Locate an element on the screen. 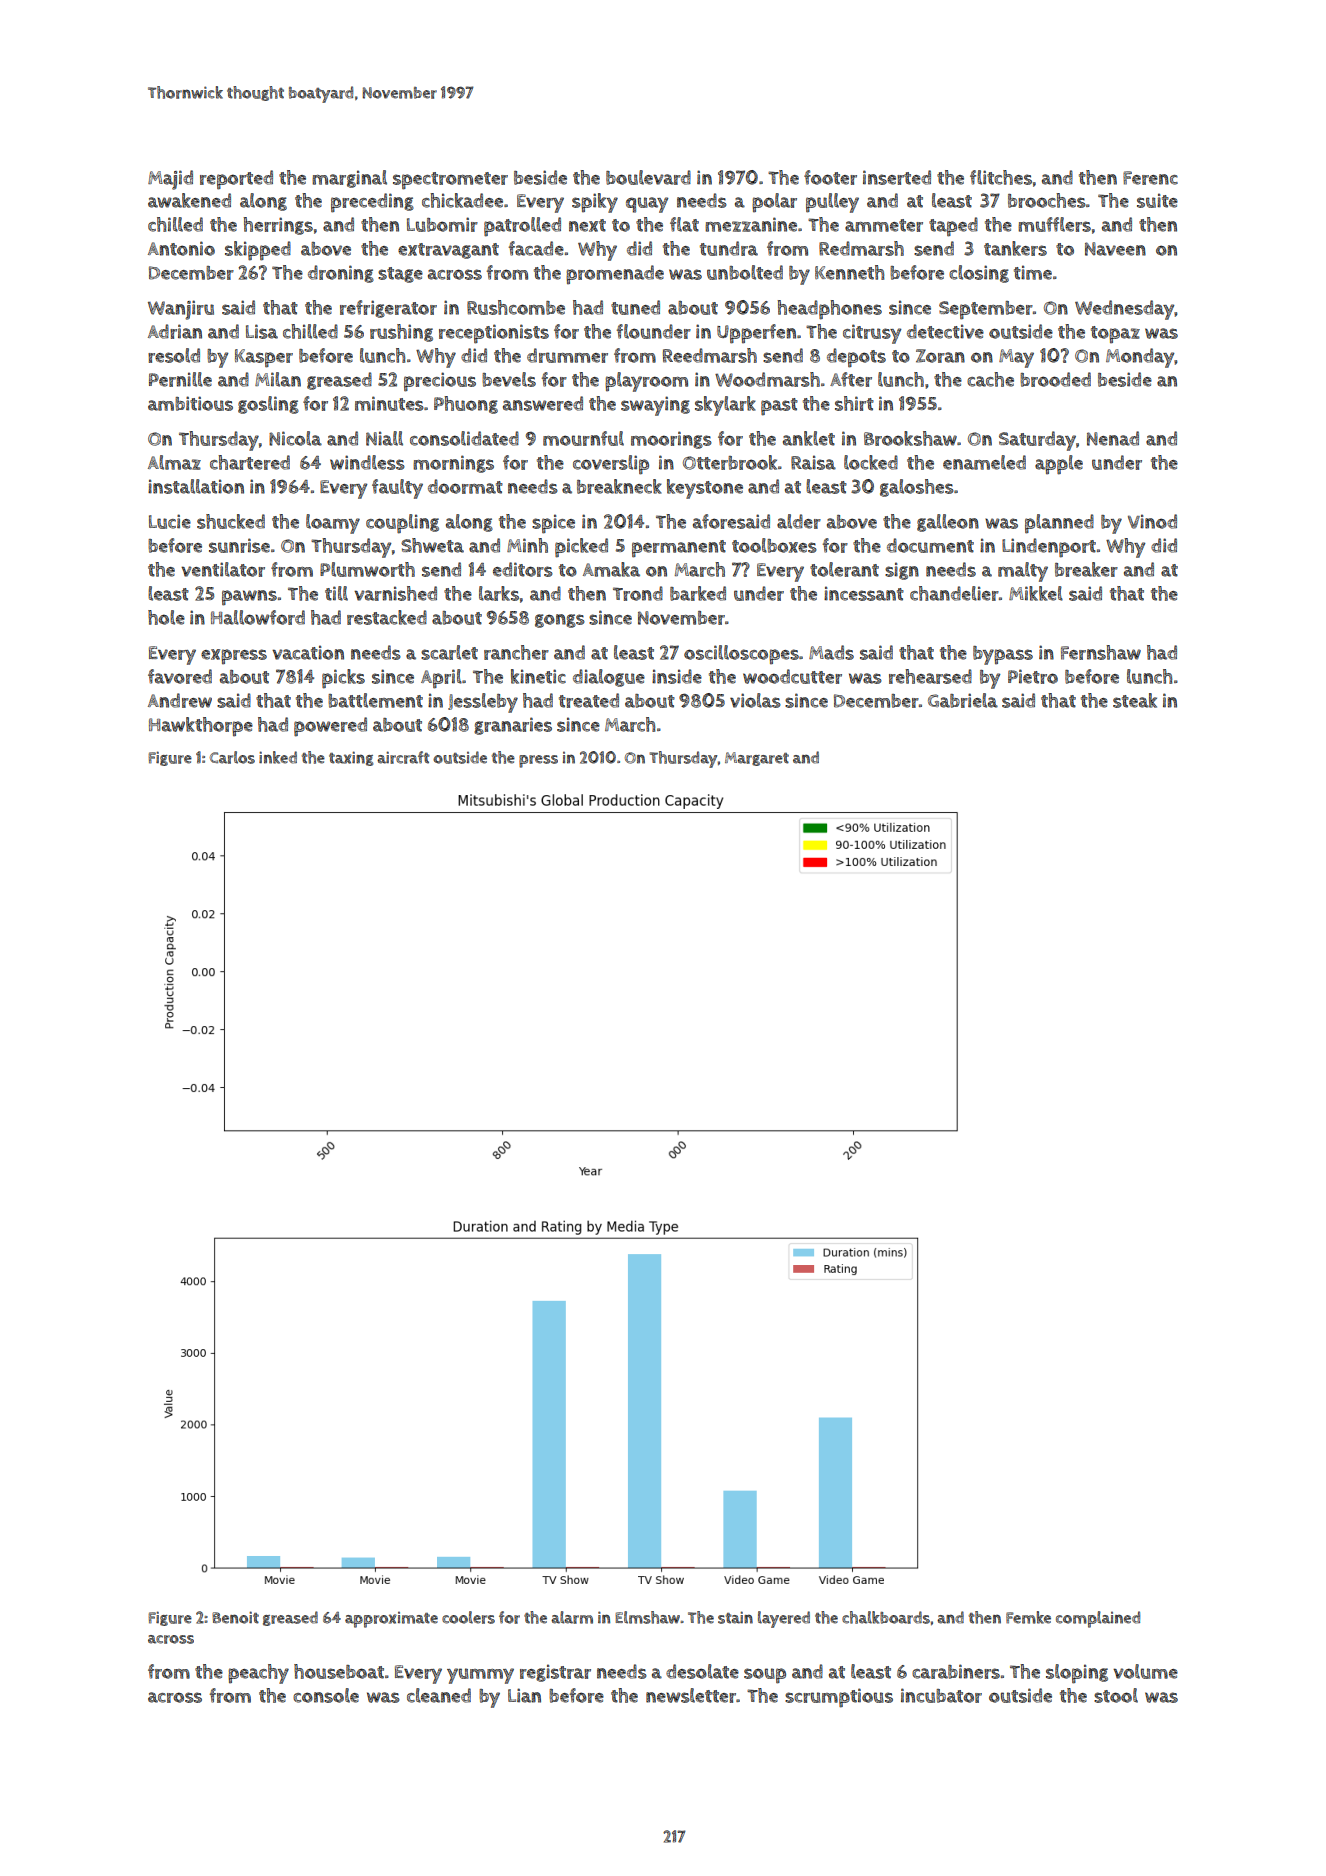  malty is located at coordinates (1023, 572).
